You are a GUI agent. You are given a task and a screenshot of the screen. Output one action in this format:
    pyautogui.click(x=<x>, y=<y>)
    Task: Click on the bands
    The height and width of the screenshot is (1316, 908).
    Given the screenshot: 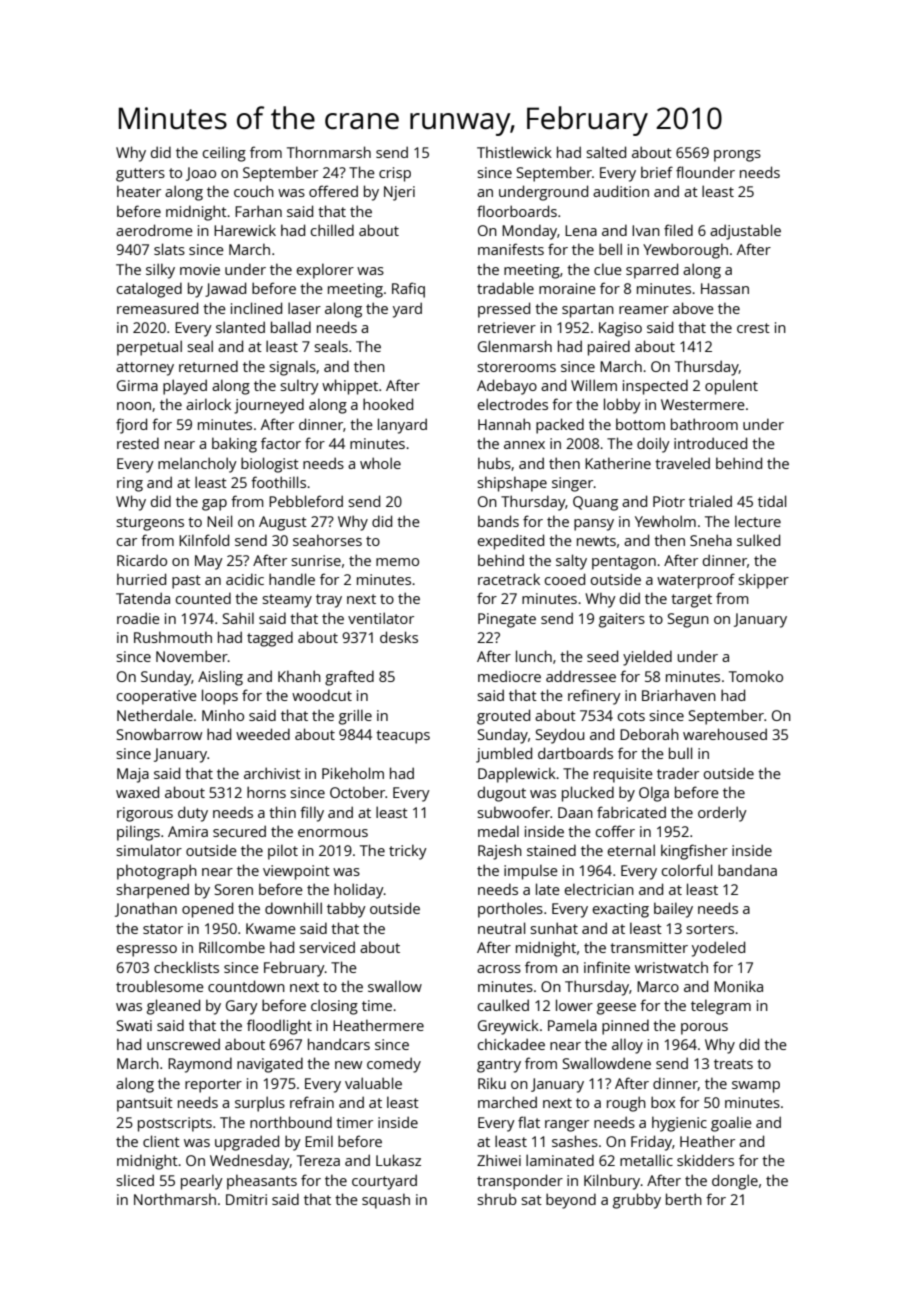 What is the action you would take?
    pyautogui.click(x=498, y=521)
